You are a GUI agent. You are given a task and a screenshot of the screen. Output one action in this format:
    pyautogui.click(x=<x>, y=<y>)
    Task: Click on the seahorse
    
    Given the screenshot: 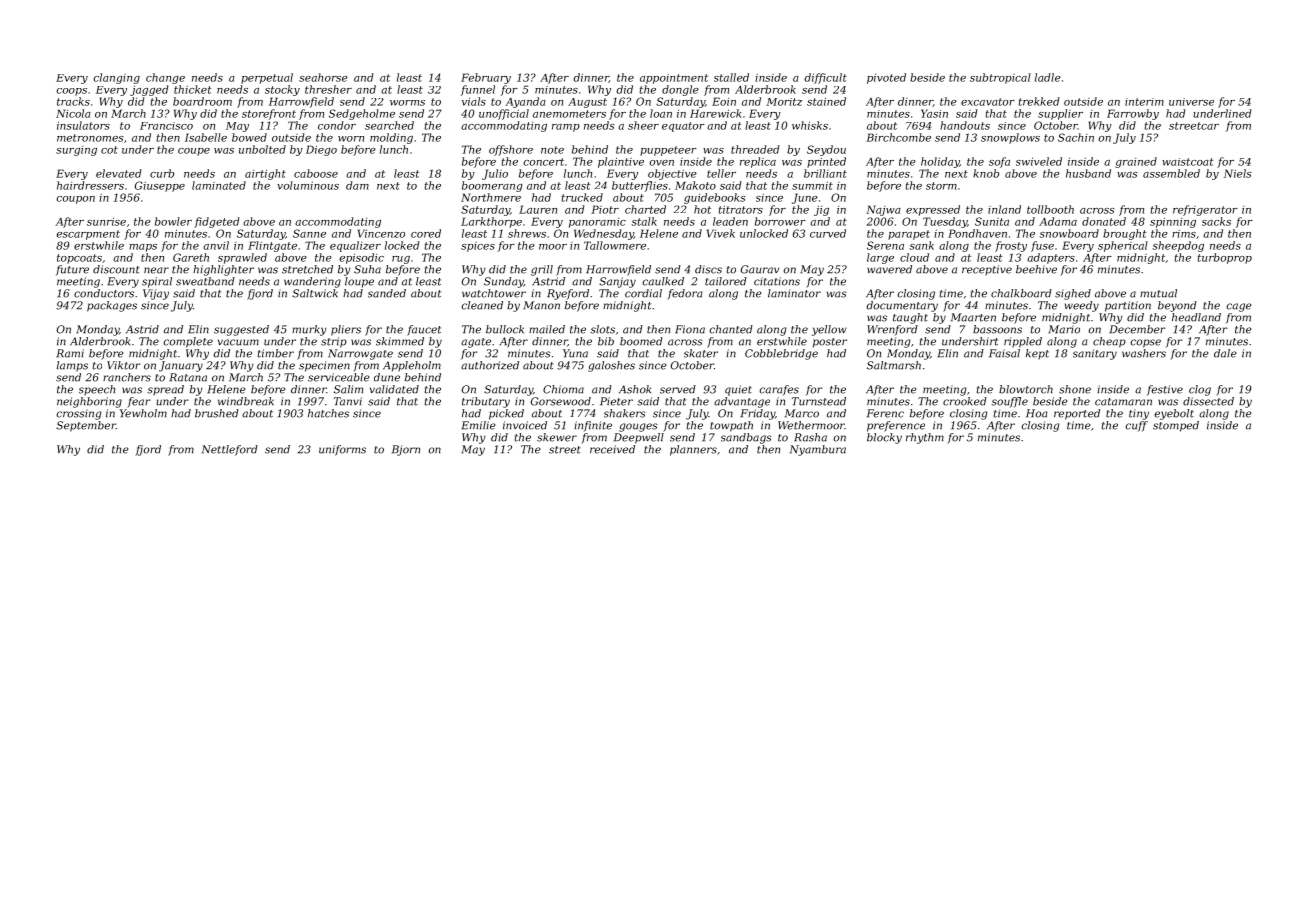 What is the action you would take?
    pyautogui.click(x=323, y=77)
